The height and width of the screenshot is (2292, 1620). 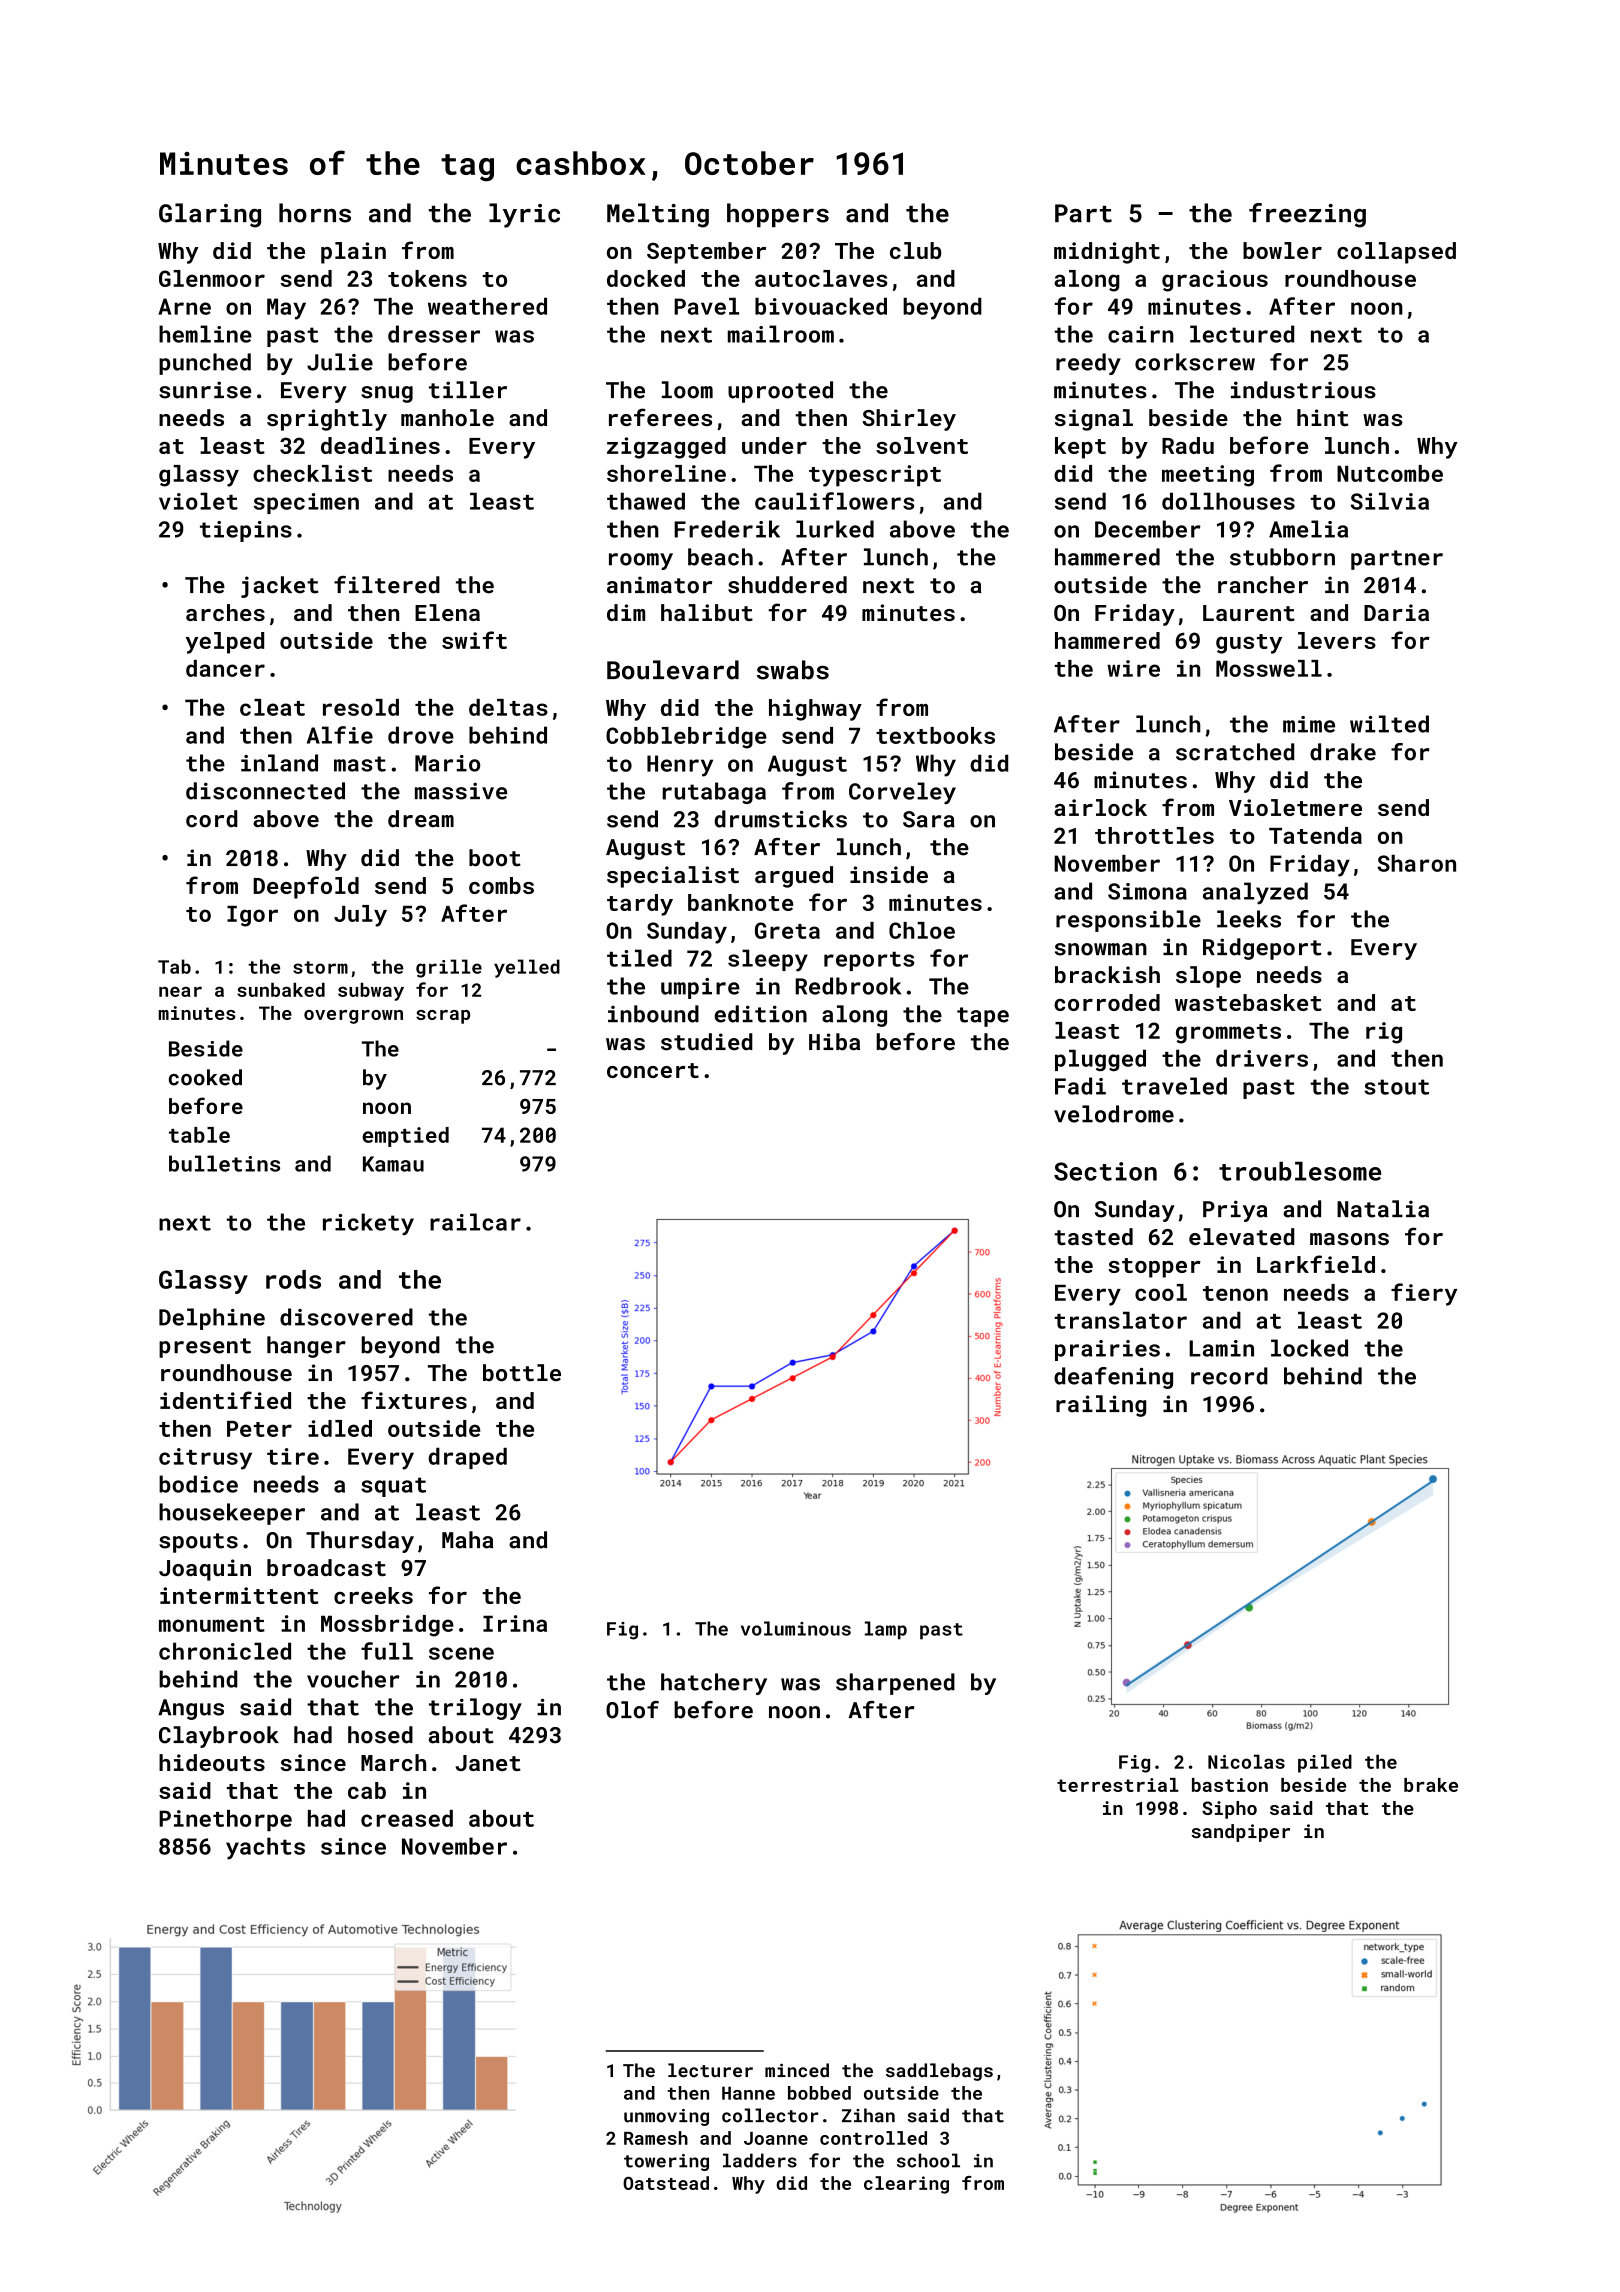 What do you see at coordinates (922, 930) in the screenshot?
I see `Chloe` at bounding box center [922, 930].
